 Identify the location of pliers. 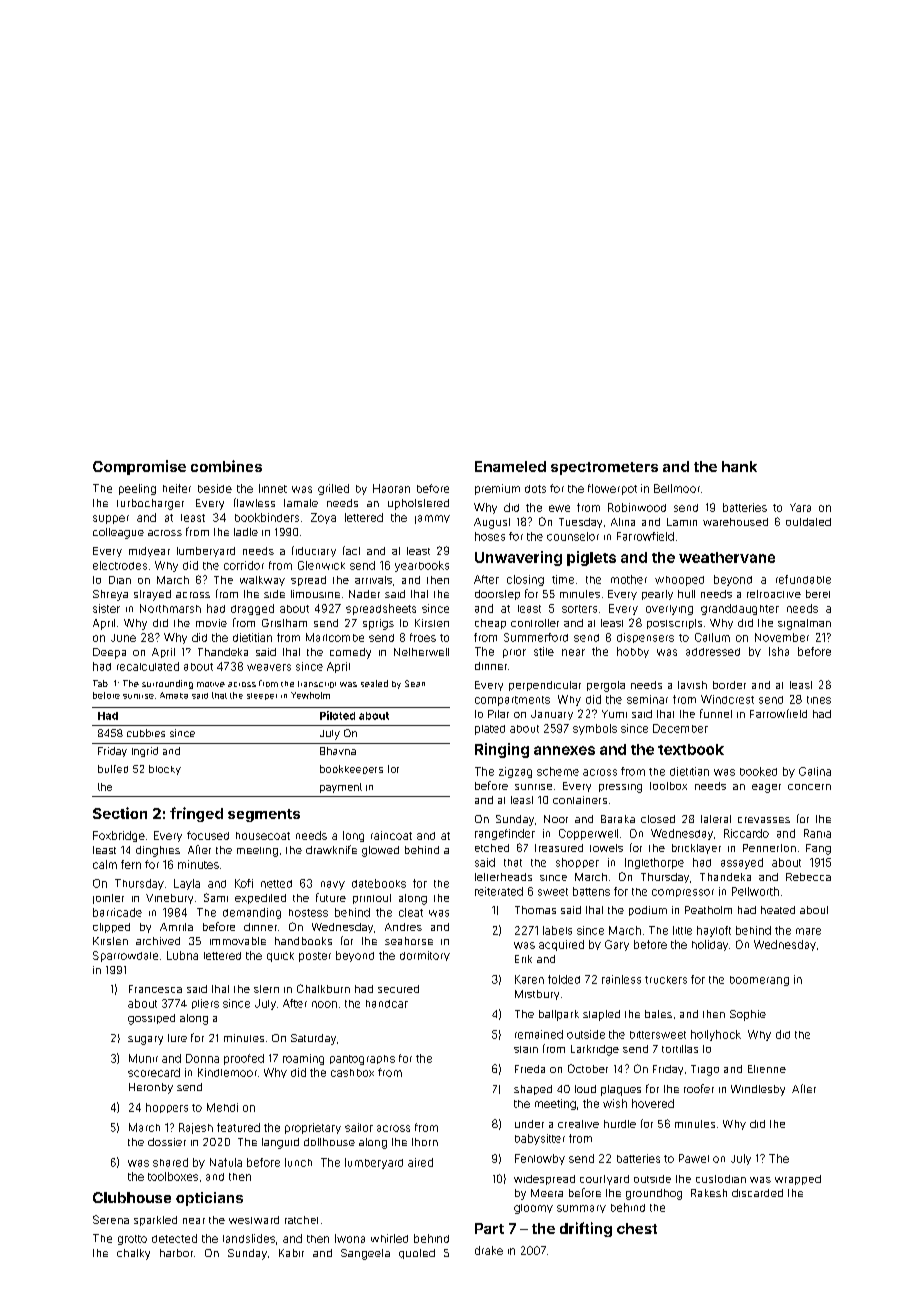
(205, 1004).
